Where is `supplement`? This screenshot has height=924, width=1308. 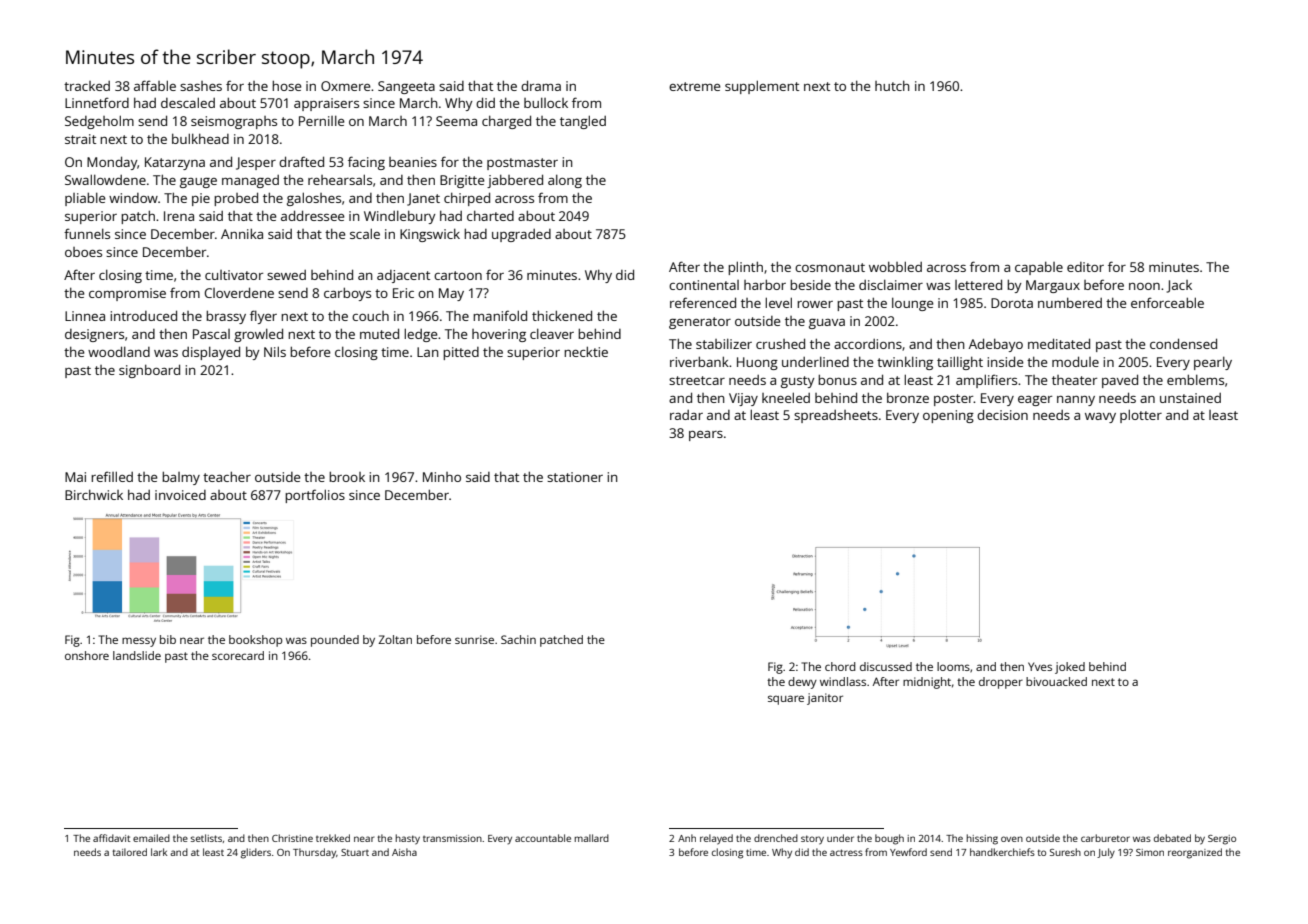
supplement is located at coordinates (762, 87).
